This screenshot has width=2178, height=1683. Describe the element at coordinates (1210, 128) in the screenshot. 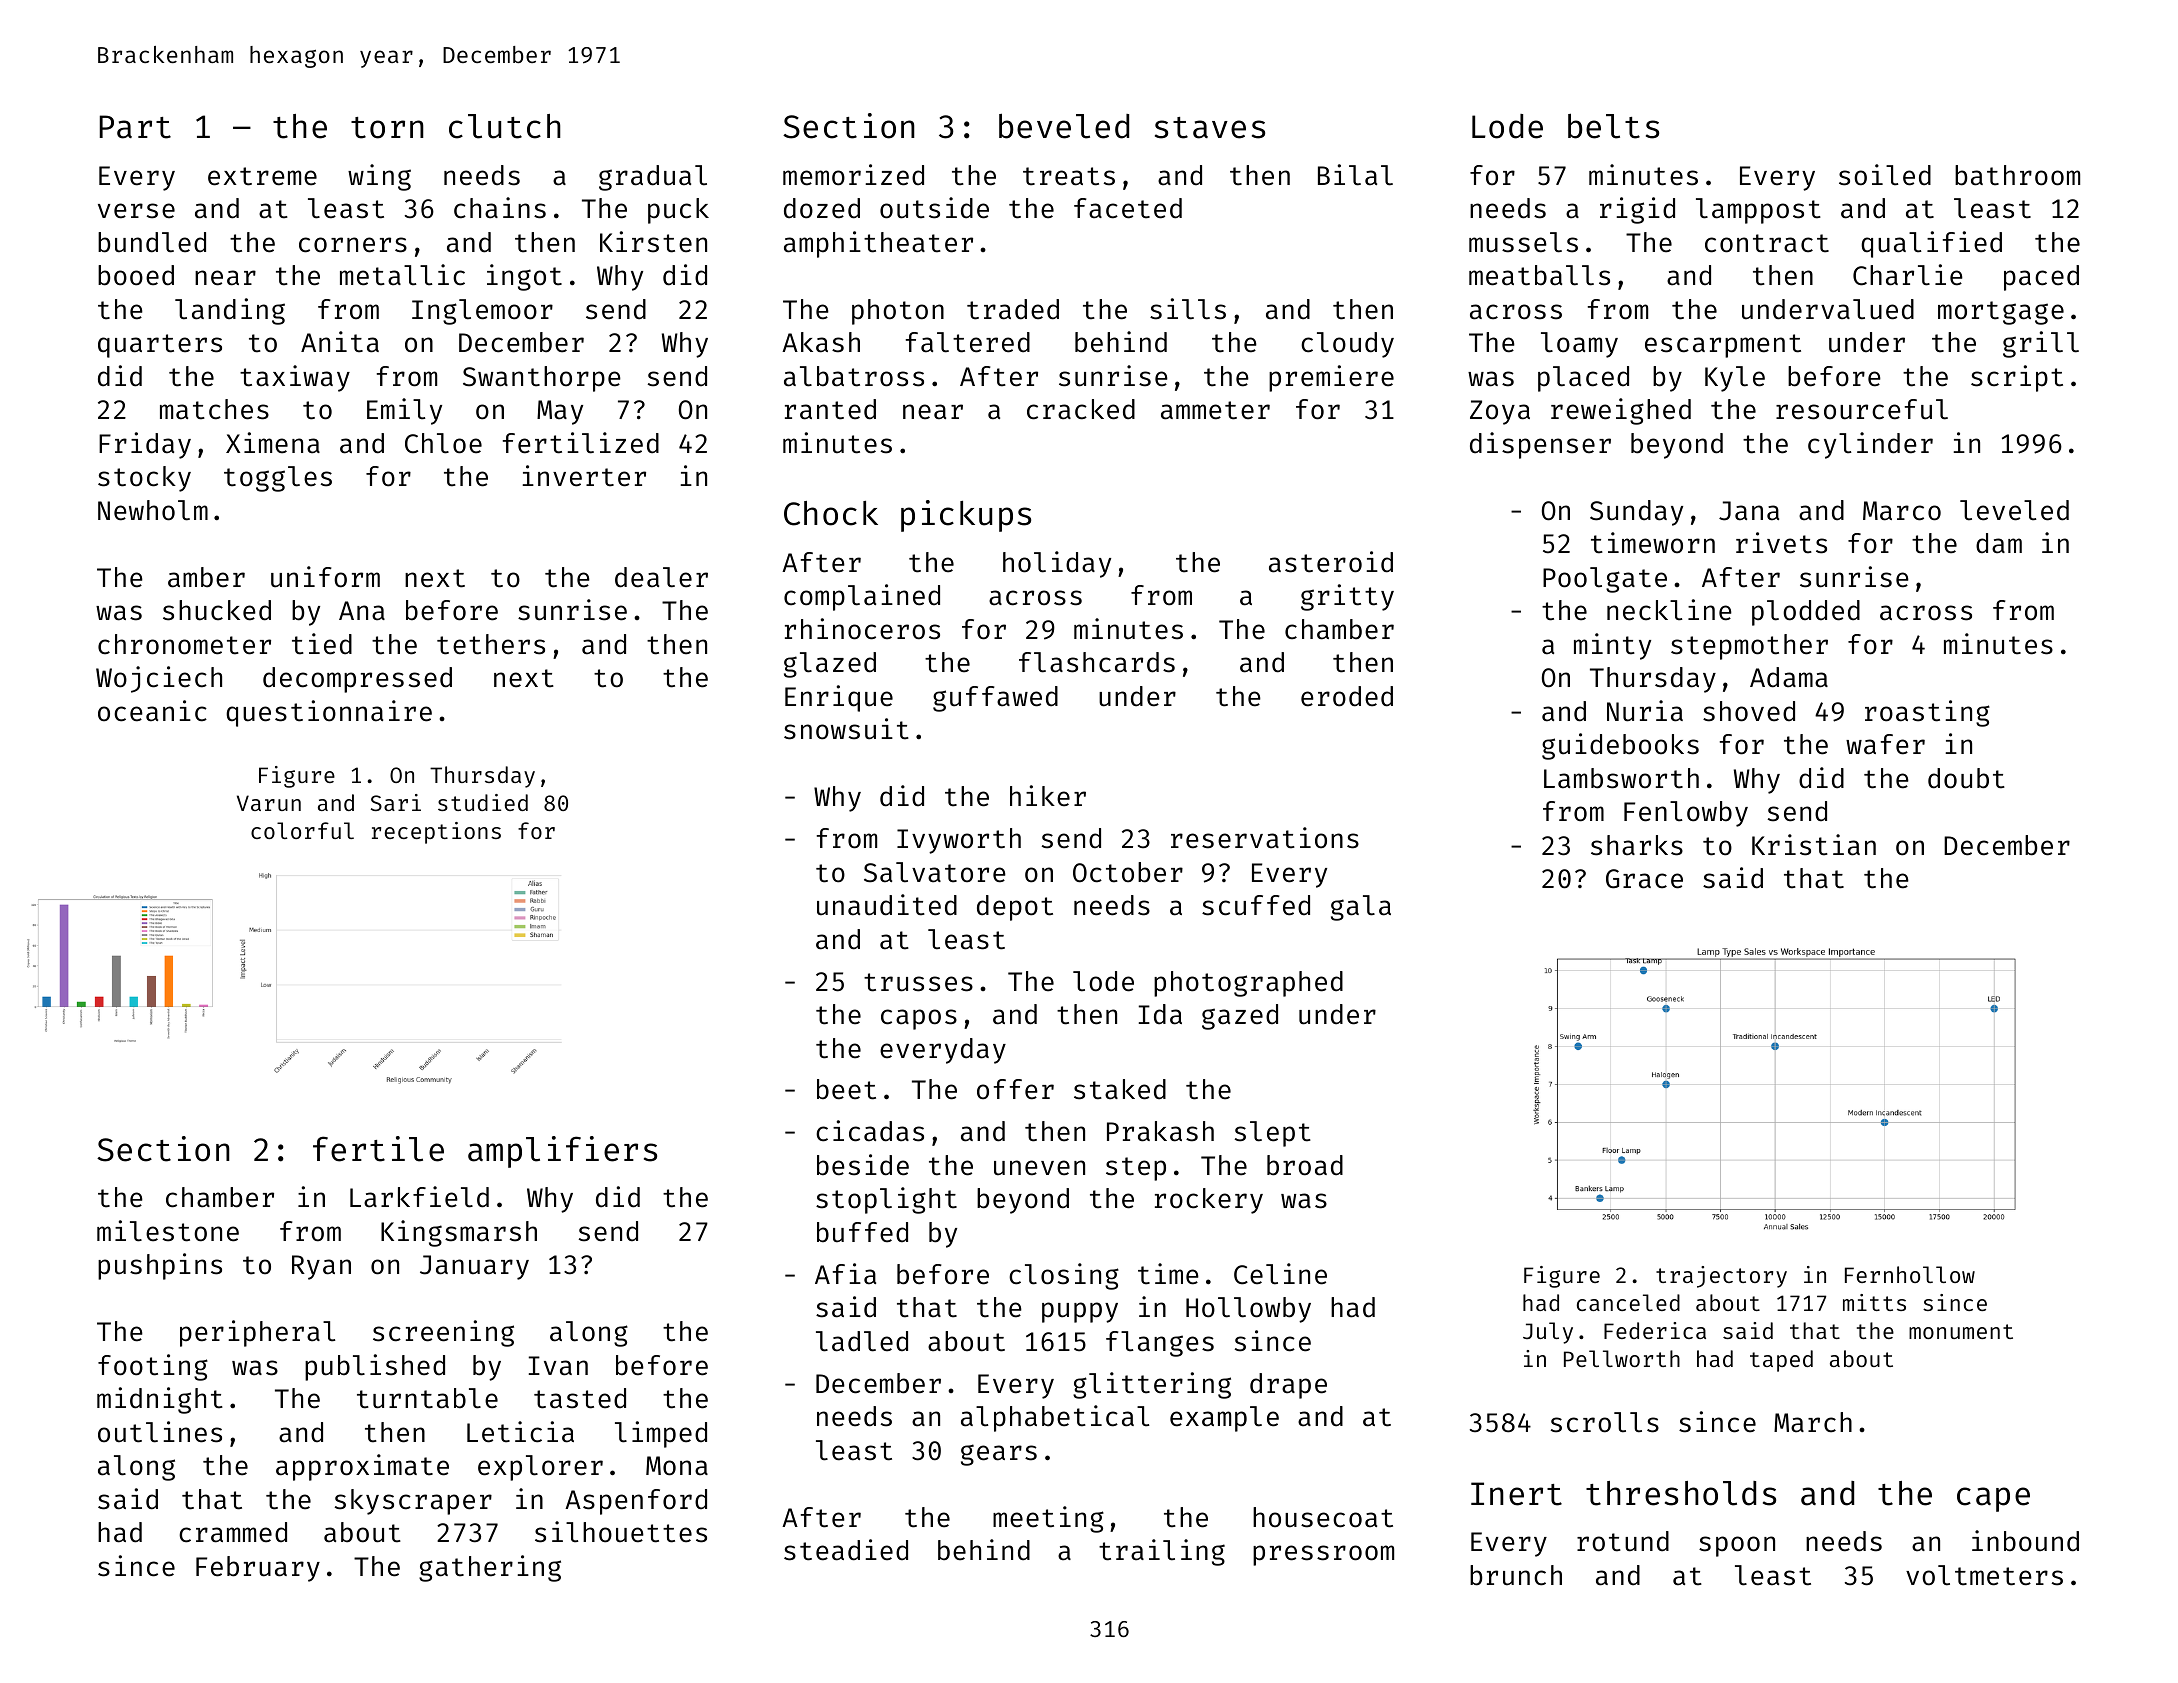

I see `staves` at that location.
